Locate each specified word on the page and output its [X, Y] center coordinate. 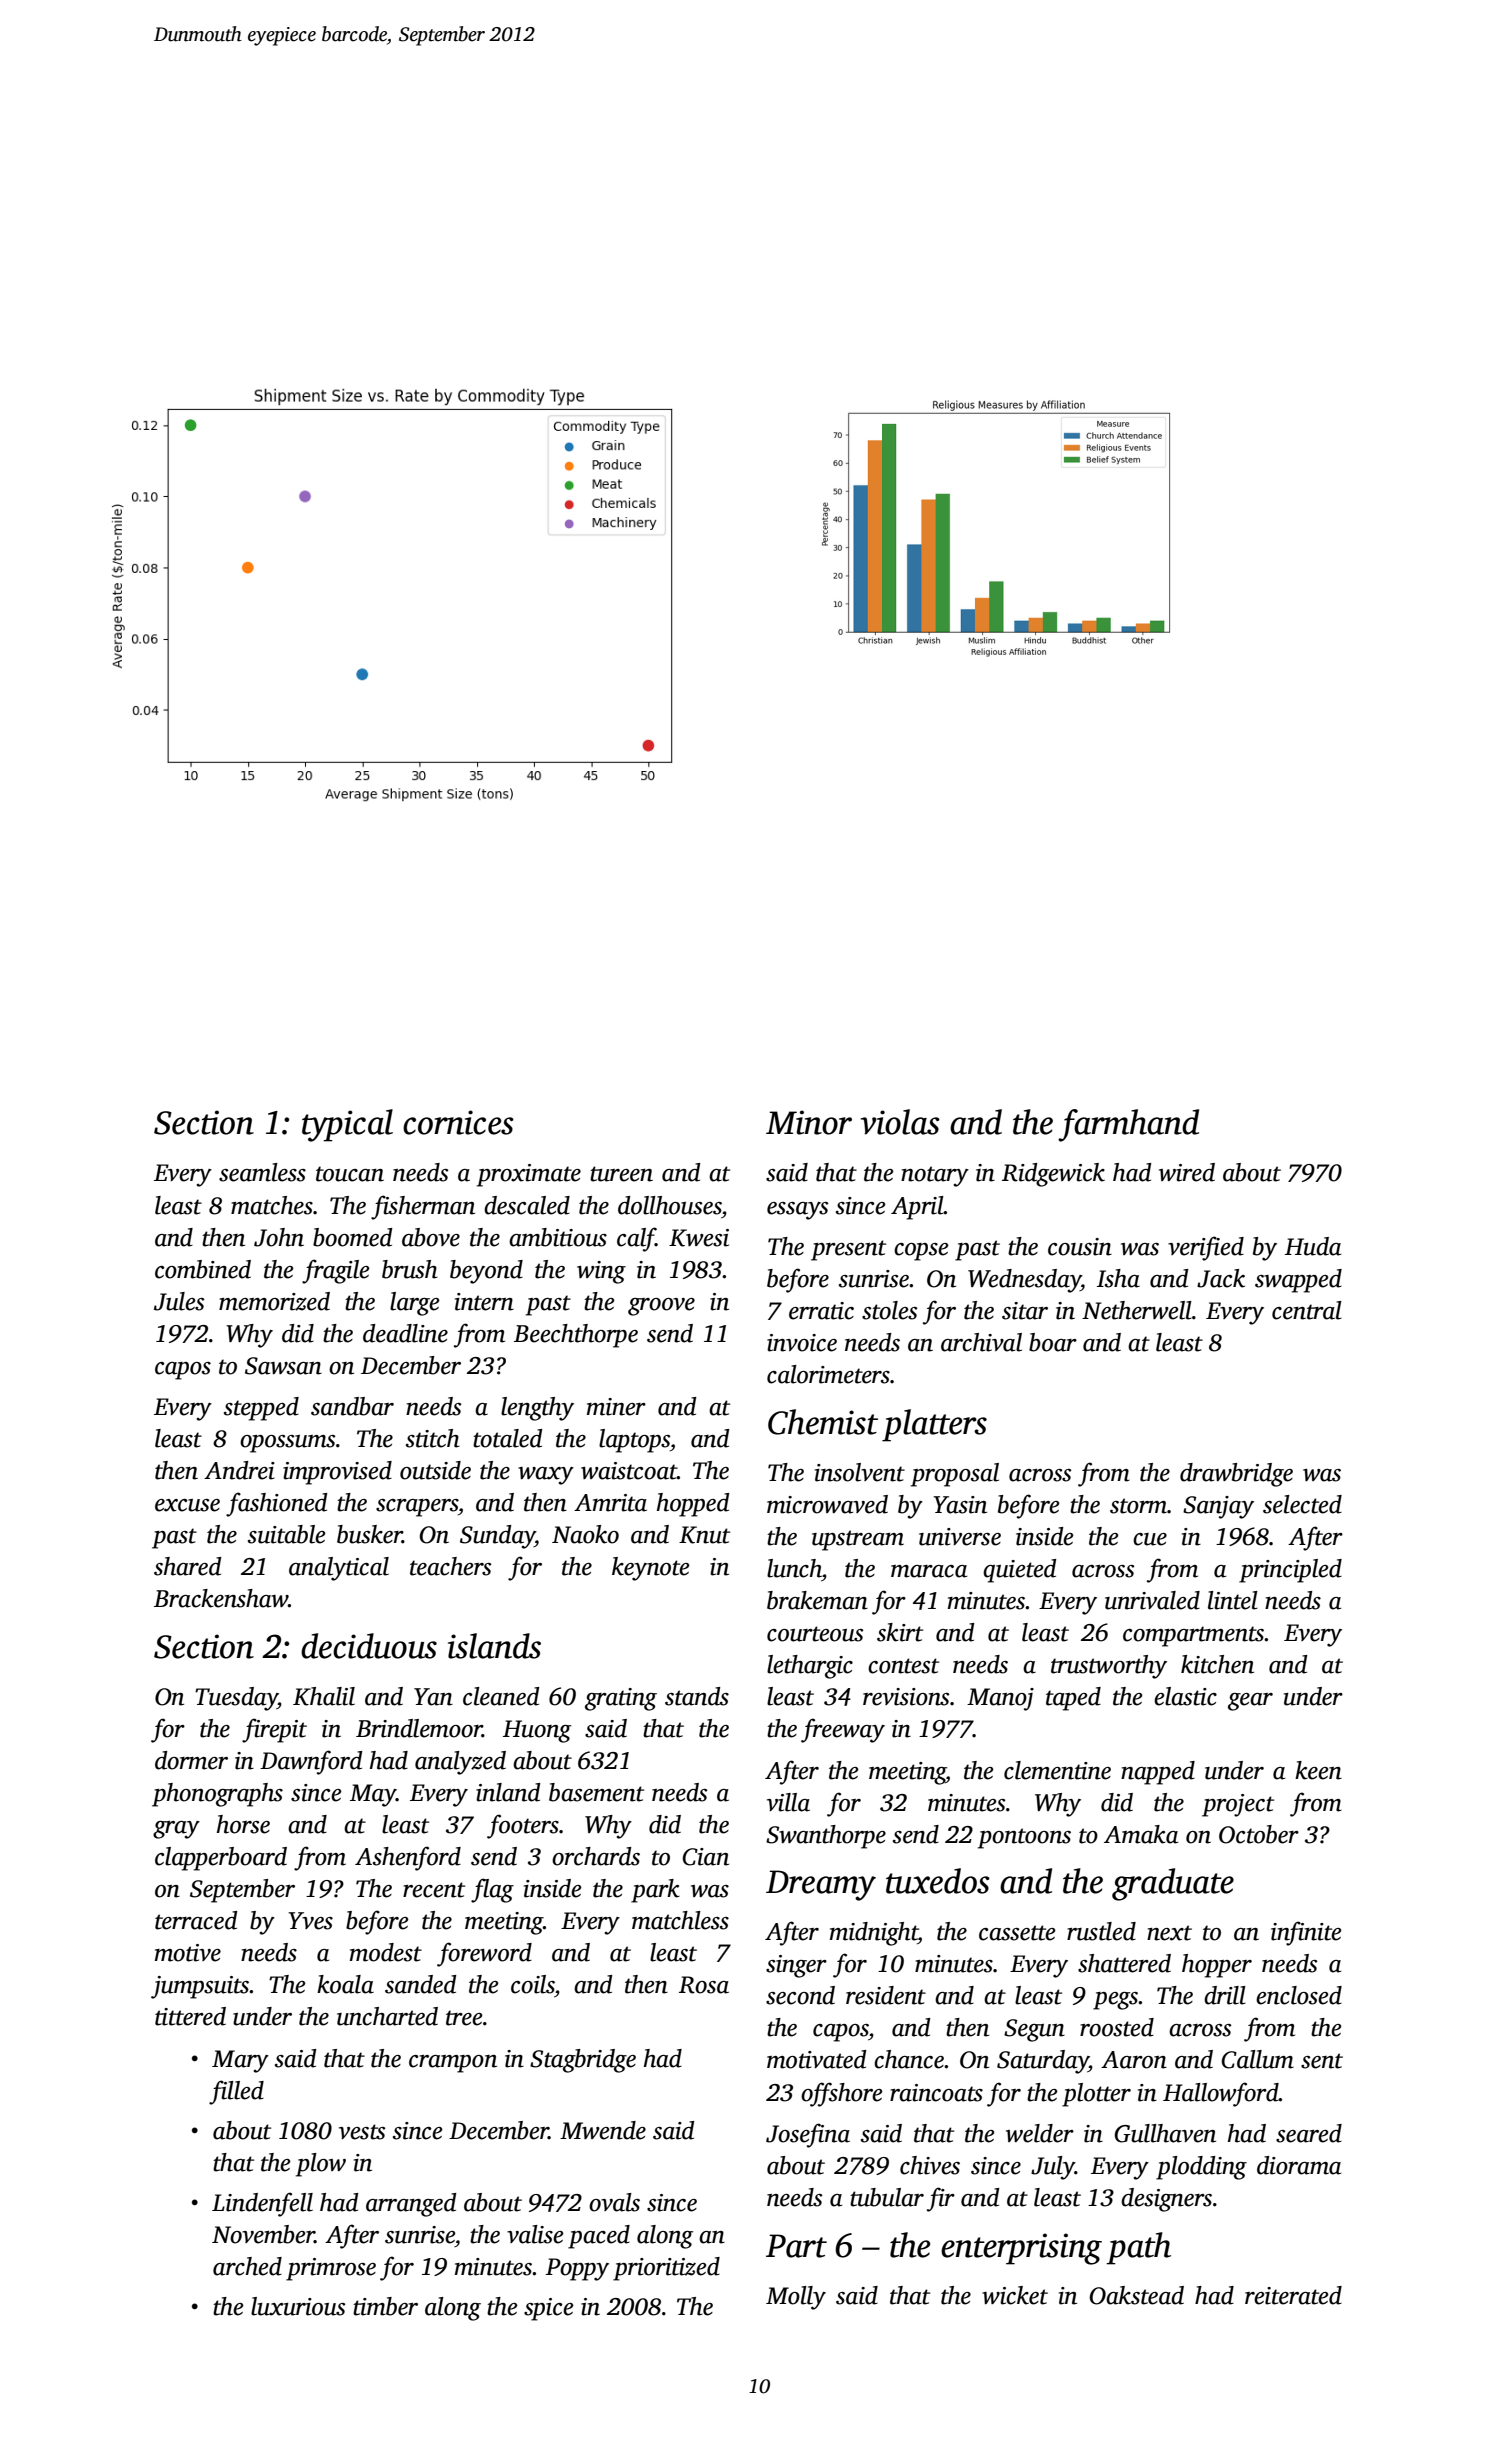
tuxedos [938, 1881]
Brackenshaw [221, 1598]
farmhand [1128, 1125]
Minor [809, 1122]
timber [385, 2306]
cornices [458, 1122]
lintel [1233, 1600]
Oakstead [1136, 2295]
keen [1318, 1770]
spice [549, 2309]
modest [386, 1952]
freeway [843, 1730]
